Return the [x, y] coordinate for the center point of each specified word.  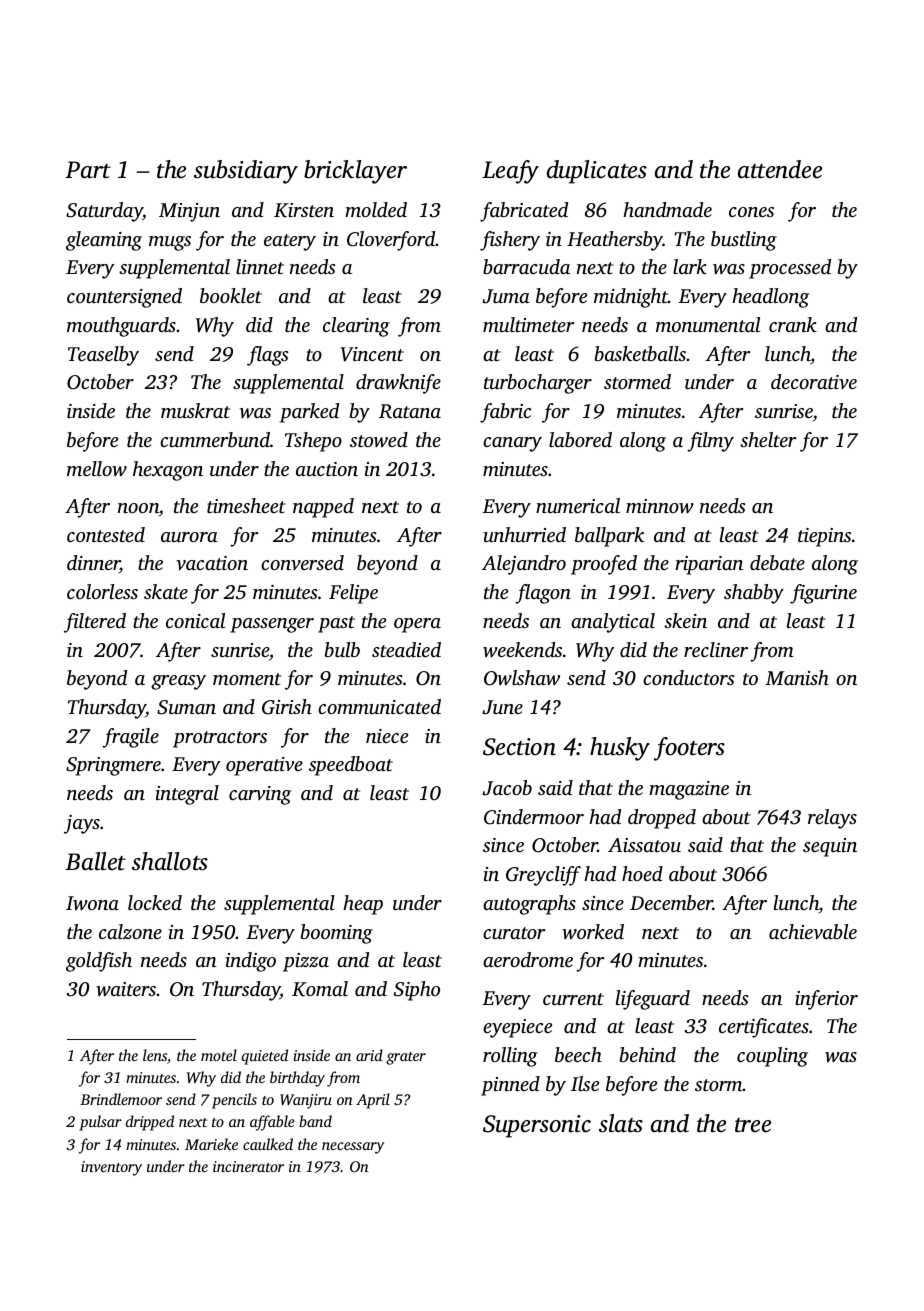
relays [832, 819]
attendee [780, 169]
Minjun [189, 212]
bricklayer [355, 172]
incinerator [248, 1166]
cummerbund [215, 439]
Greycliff [543, 876]
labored [580, 439]
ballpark [609, 537]
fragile [130, 738]
